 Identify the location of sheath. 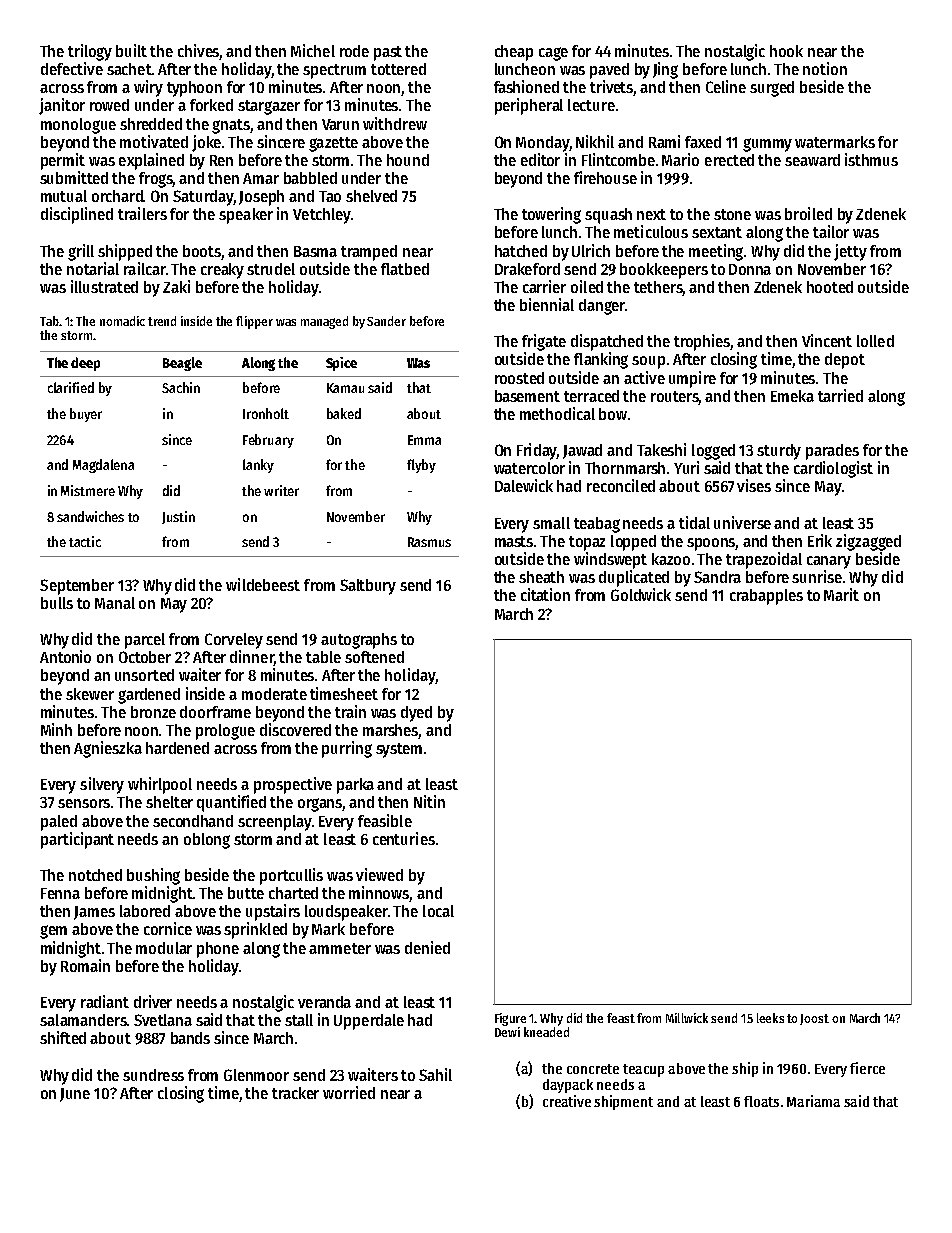
(541, 577).
